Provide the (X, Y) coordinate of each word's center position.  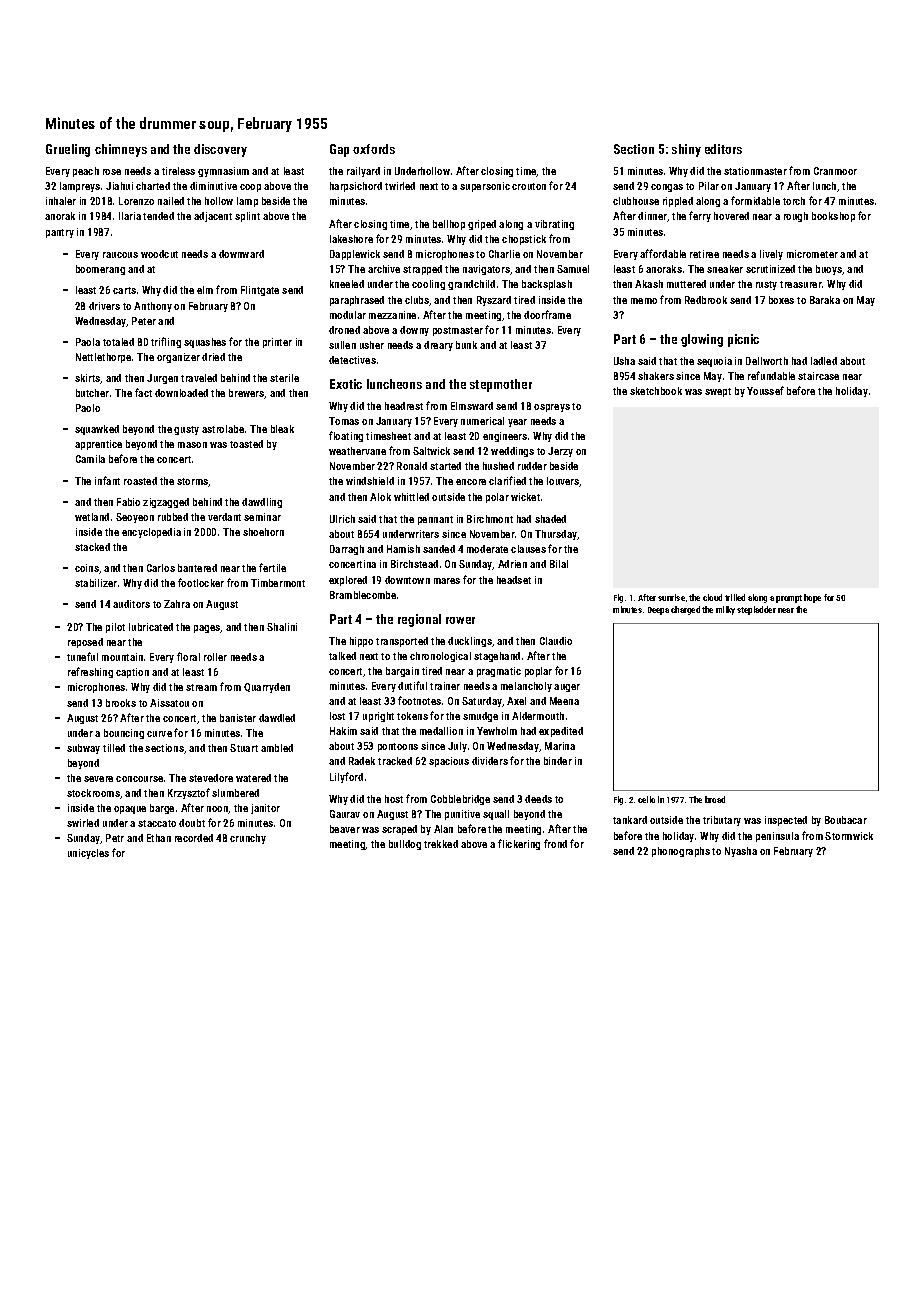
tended (158, 216)
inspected (786, 821)
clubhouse (636, 201)
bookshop (833, 217)
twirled (400, 186)
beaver (345, 829)
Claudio (556, 641)
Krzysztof (189, 793)
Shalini (282, 627)
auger (567, 688)
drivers (104, 306)
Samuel (573, 269)
